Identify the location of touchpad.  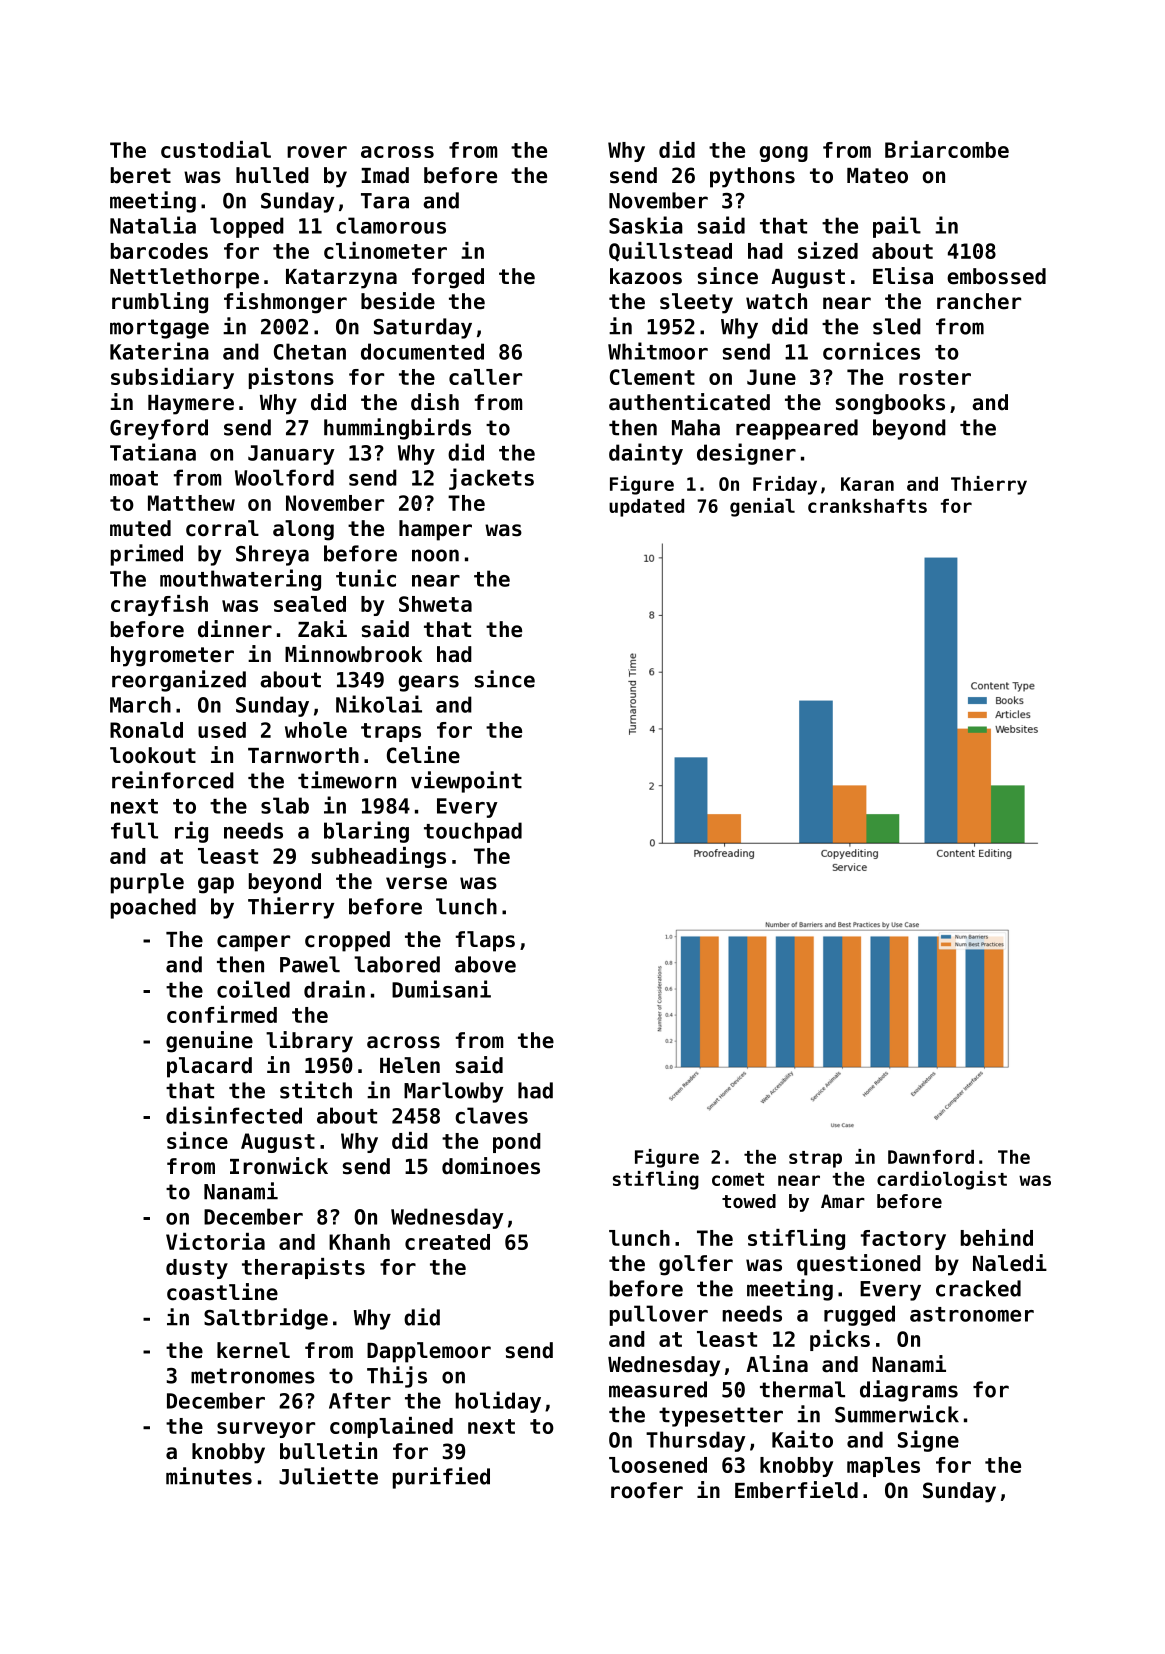
(473, 832).
